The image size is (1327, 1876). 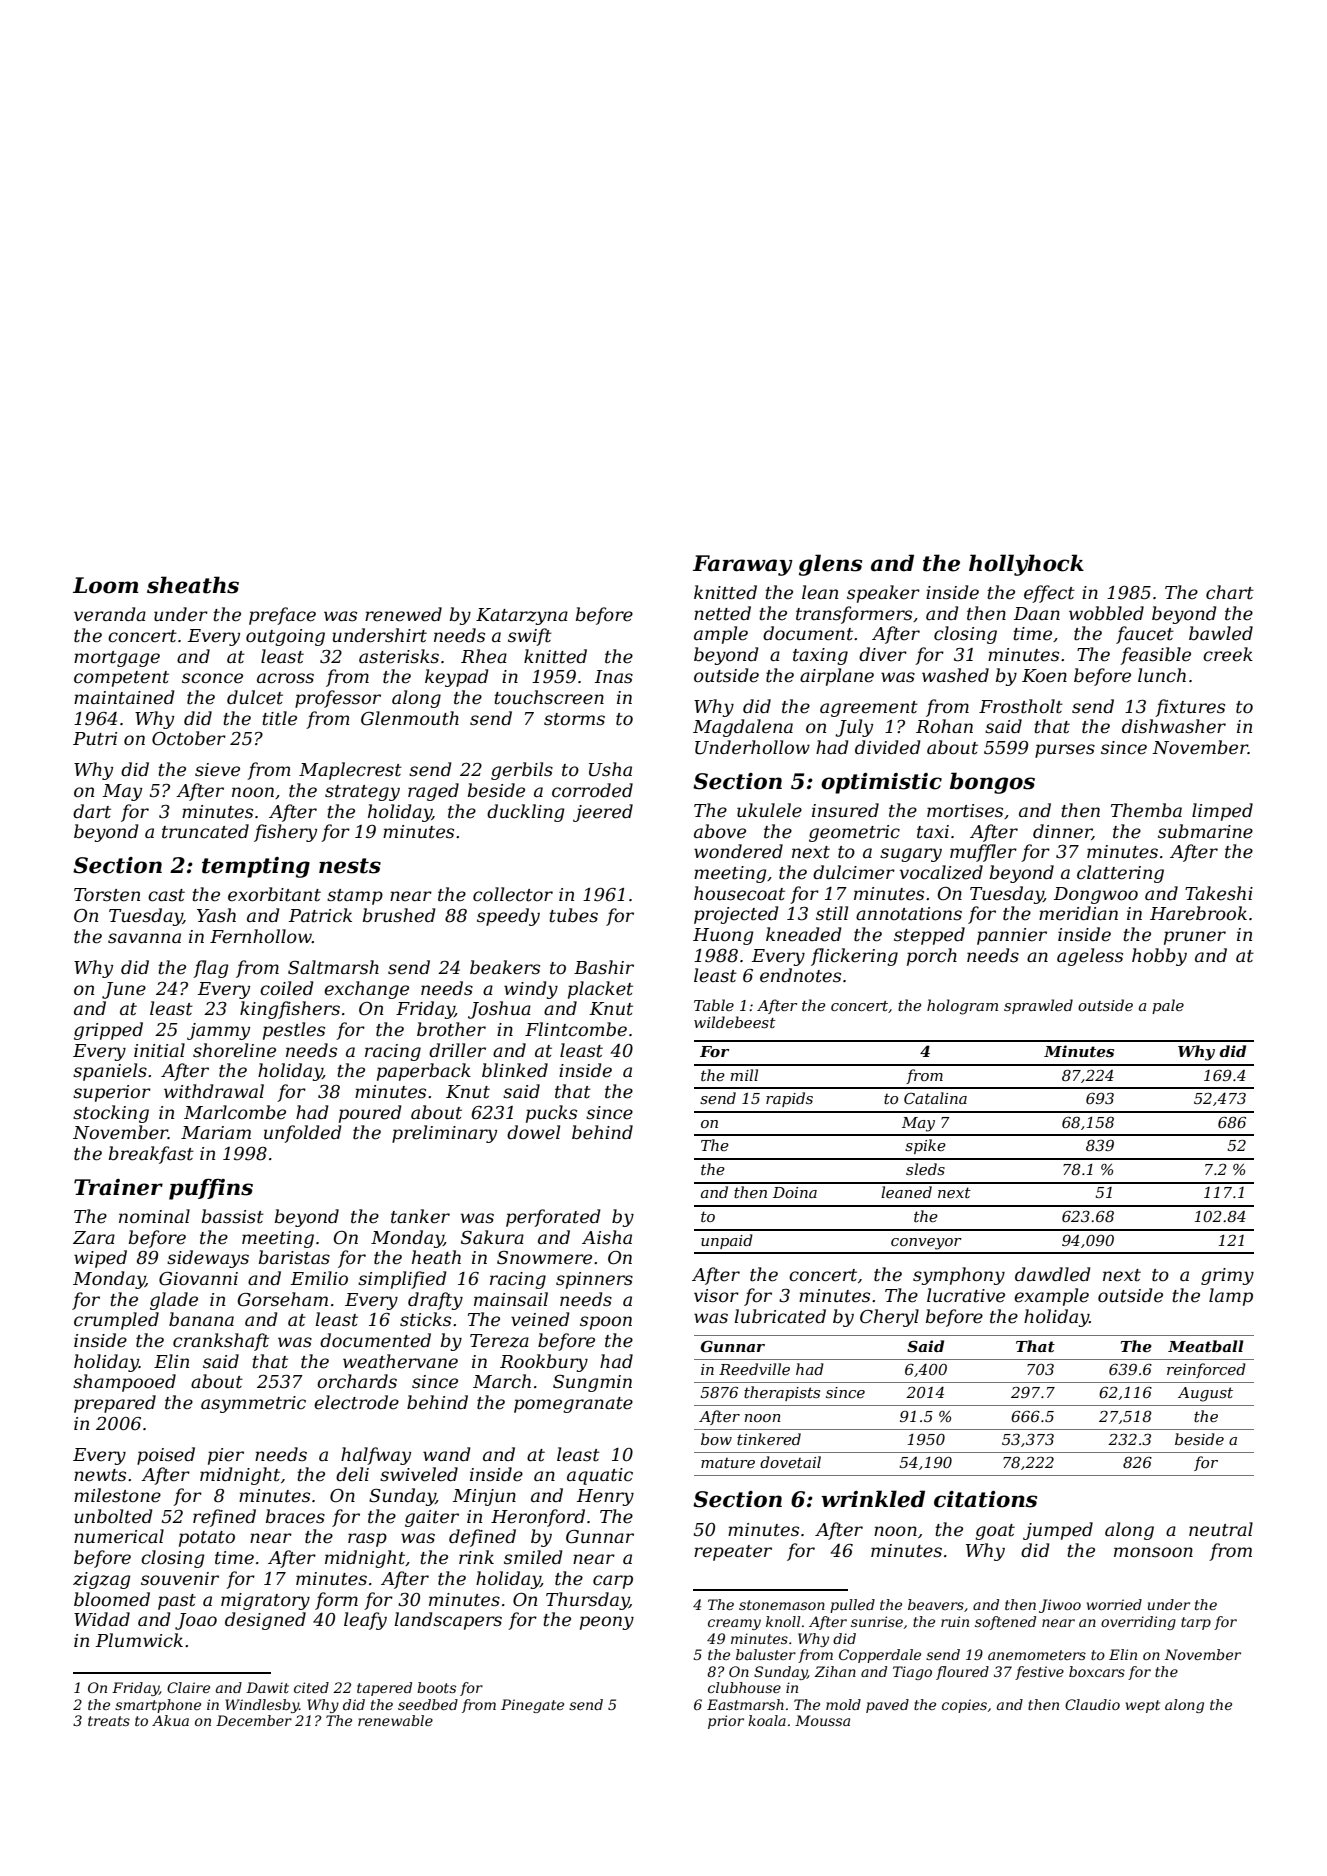 What do you see at coordinates (1228, 654) in the page?
I see `creek` at bounding box center [1228, 654].
